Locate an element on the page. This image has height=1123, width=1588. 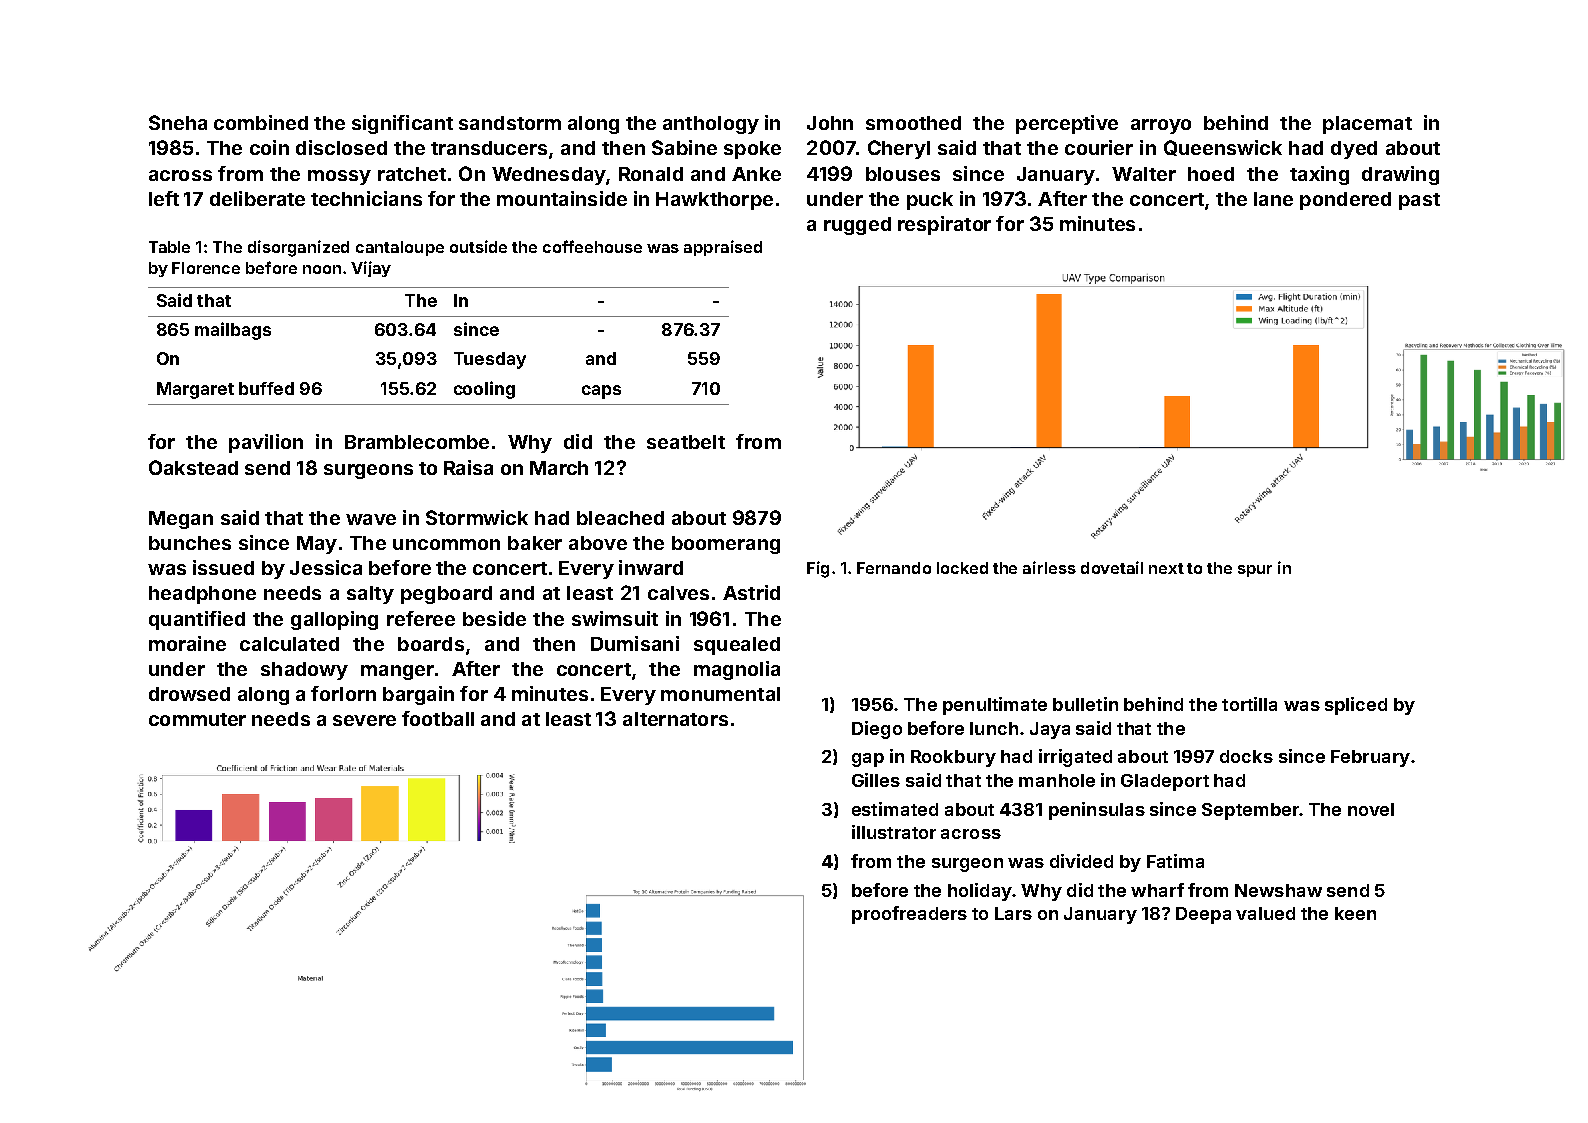
significant is located at coordinates (402, 124).
